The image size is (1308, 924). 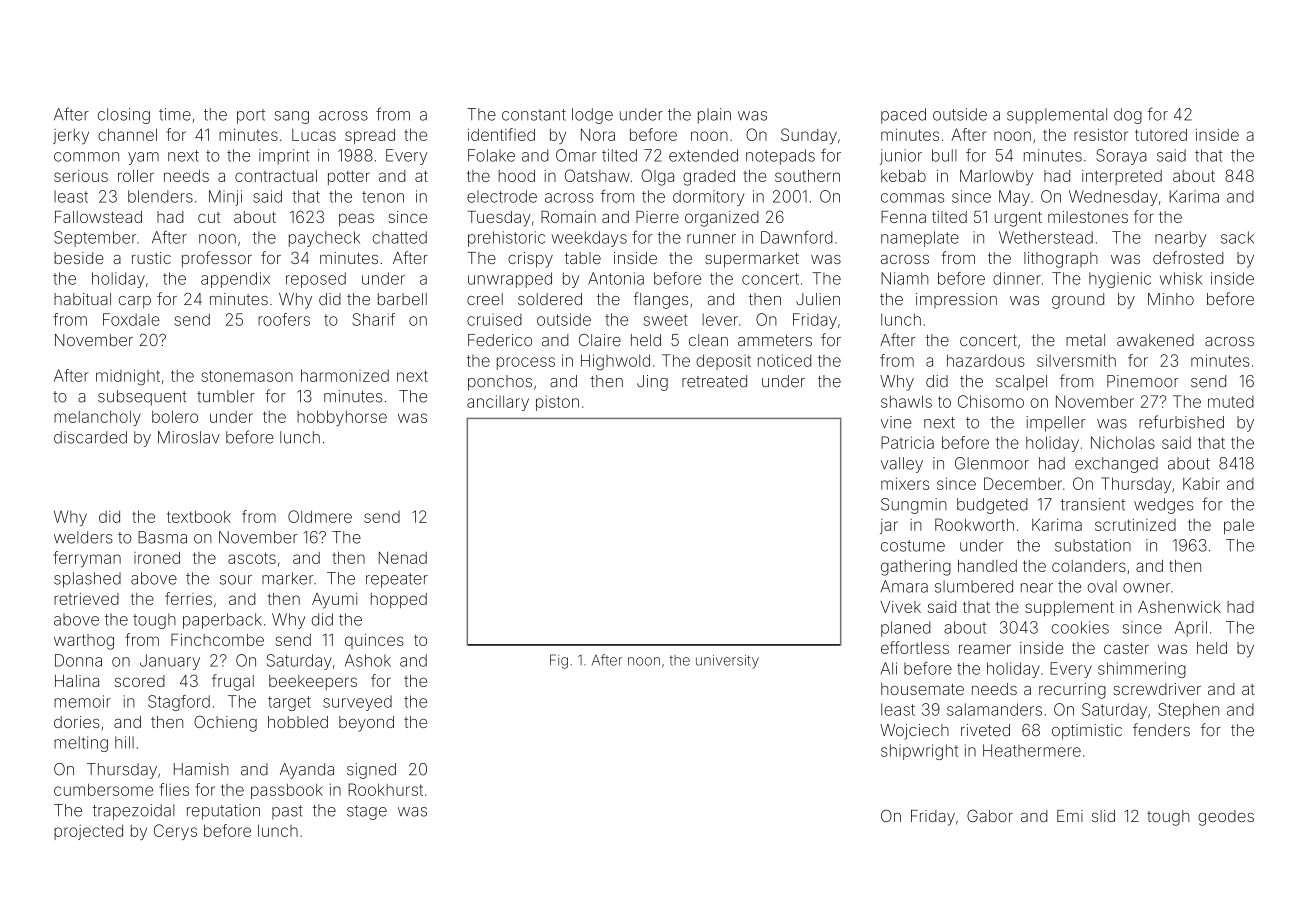 What do you see at coordinates (559, 661) in the screenshot?
I see `Fig` at bounding box center [559, 661].
